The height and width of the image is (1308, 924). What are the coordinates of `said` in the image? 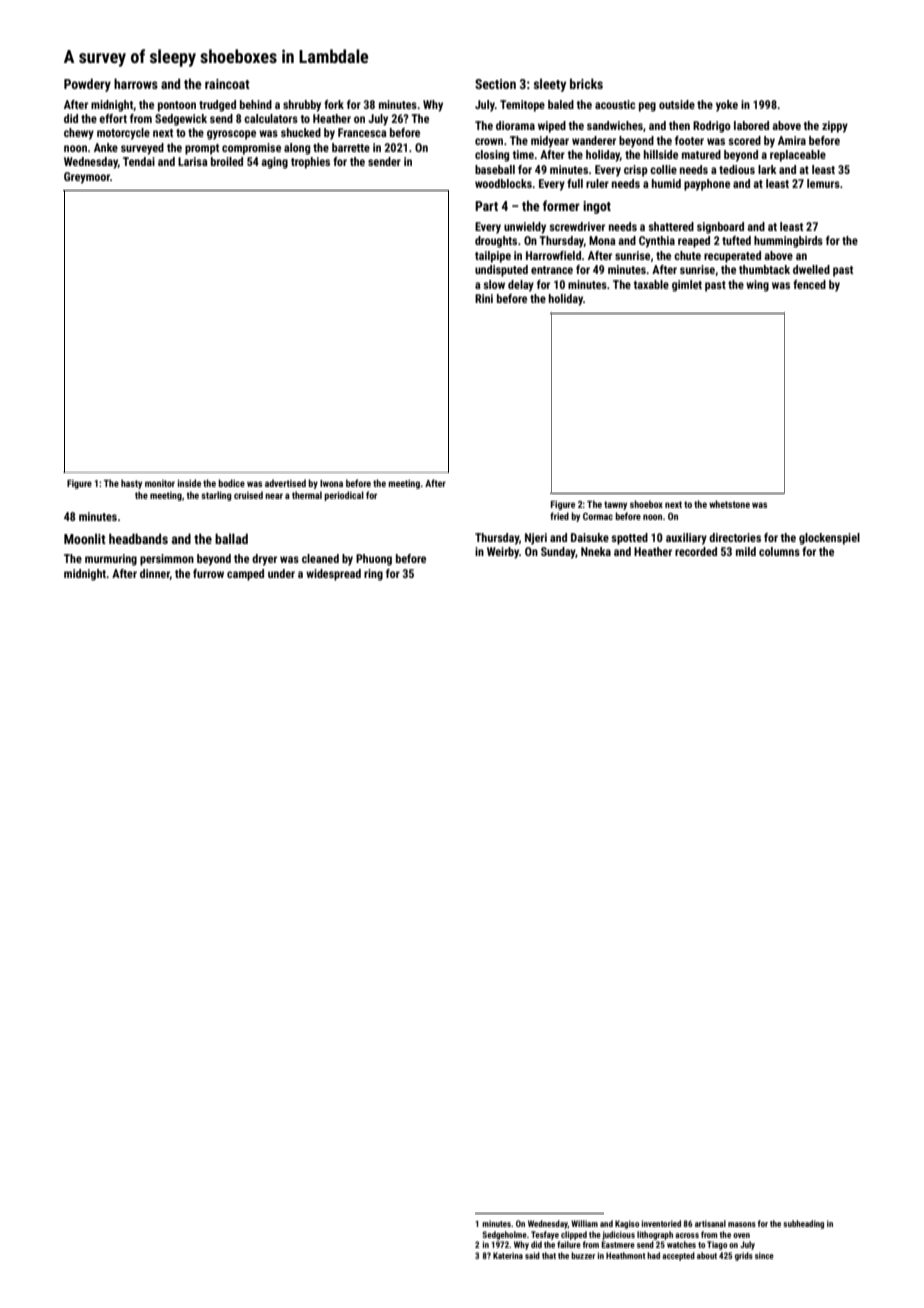 It's located at (532, 1255).
